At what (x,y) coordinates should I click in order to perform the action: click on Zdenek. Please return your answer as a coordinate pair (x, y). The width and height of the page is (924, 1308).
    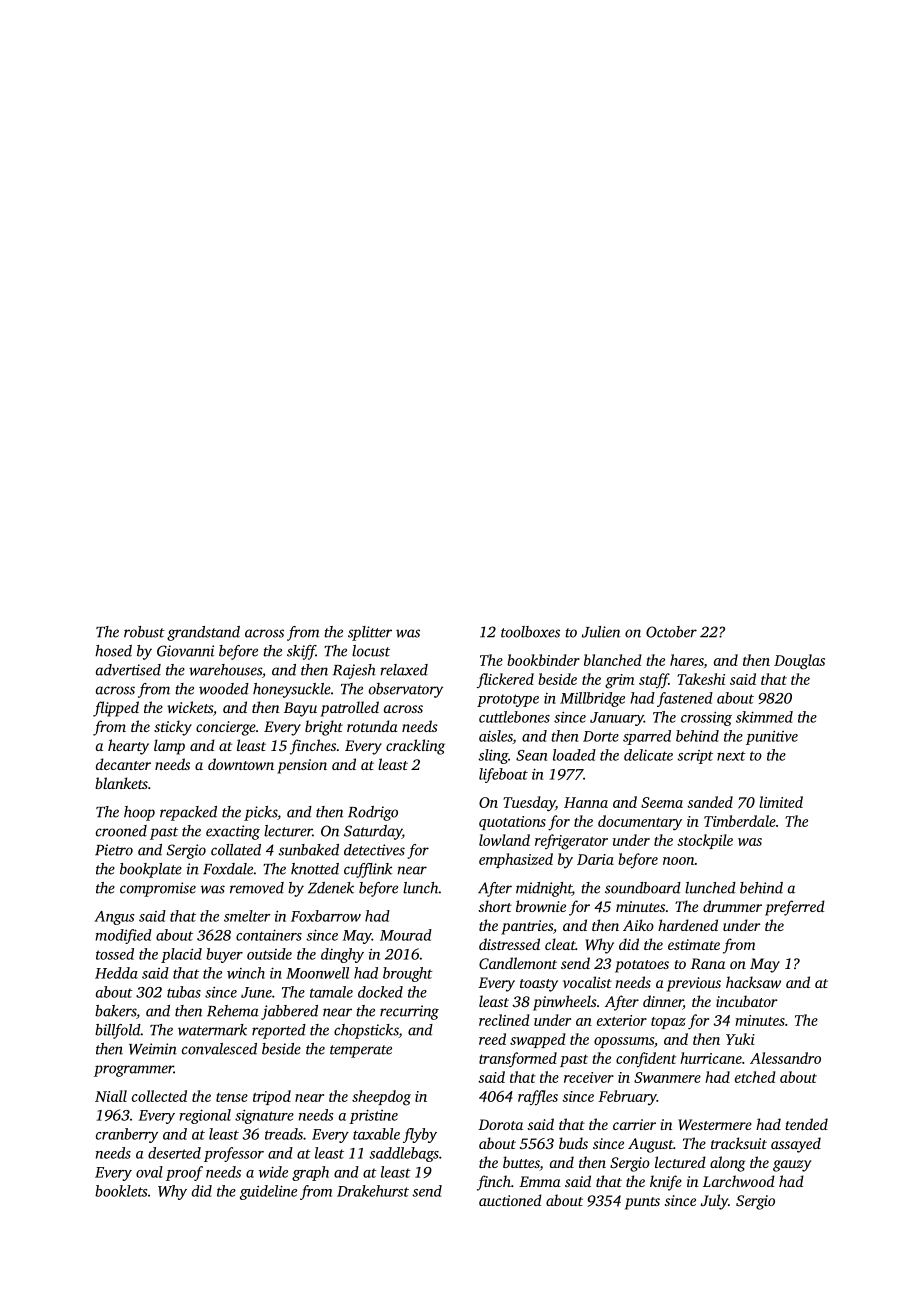
    Looking at the image, I should click on (331, 888).
